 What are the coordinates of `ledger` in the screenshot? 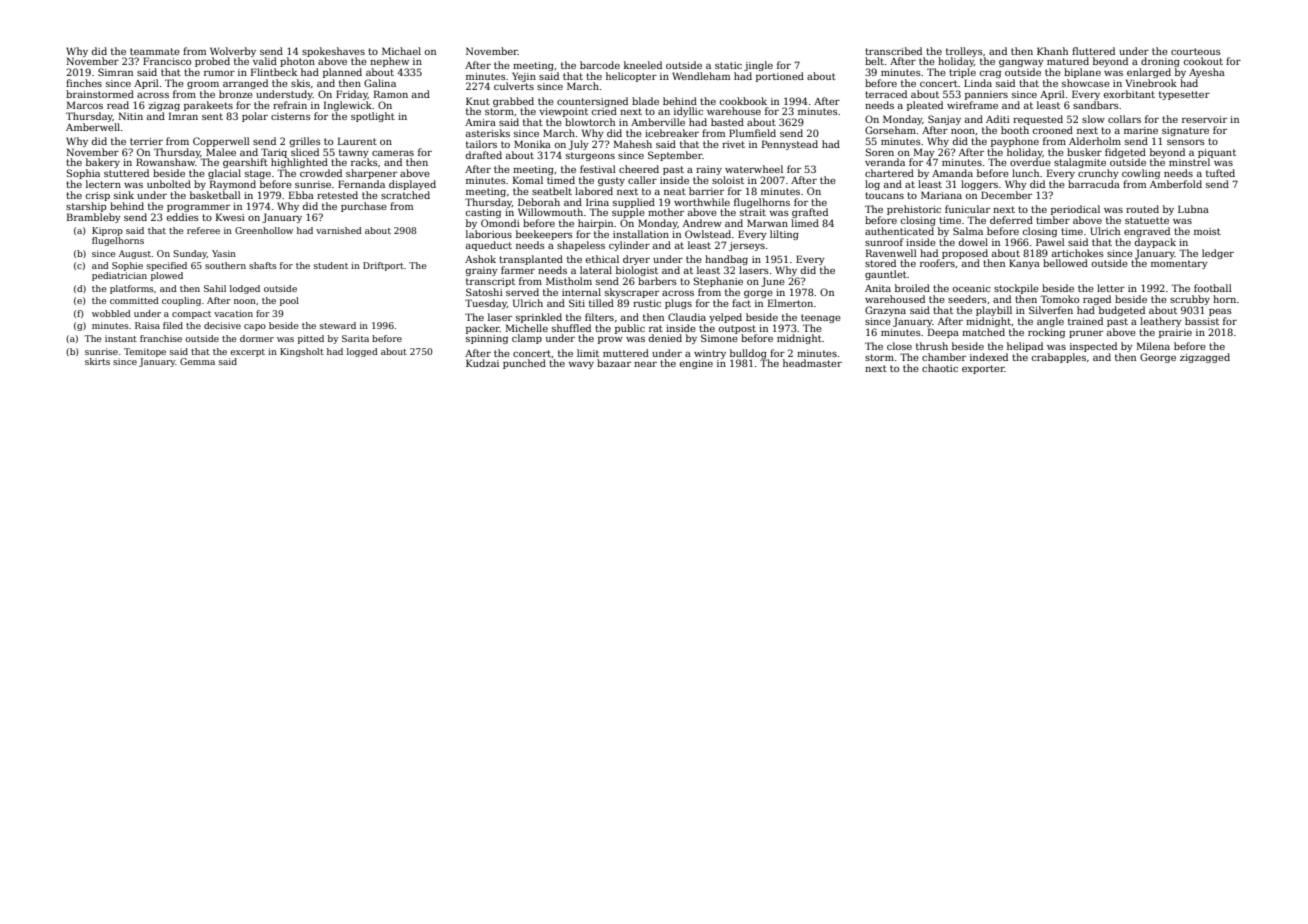 It's located at (1218, 254).
